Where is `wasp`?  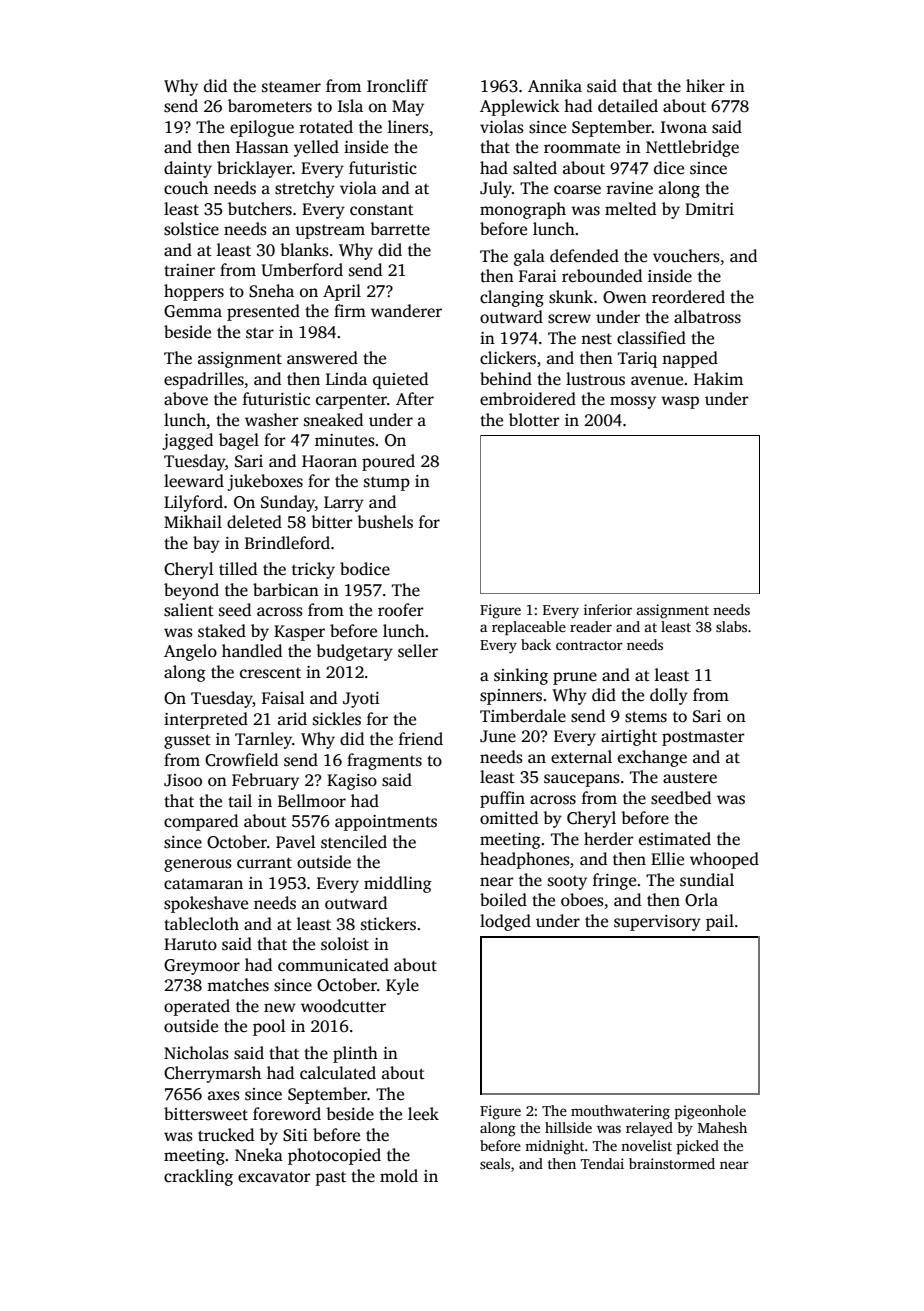
wasp is located at coordinates (680, 402).
